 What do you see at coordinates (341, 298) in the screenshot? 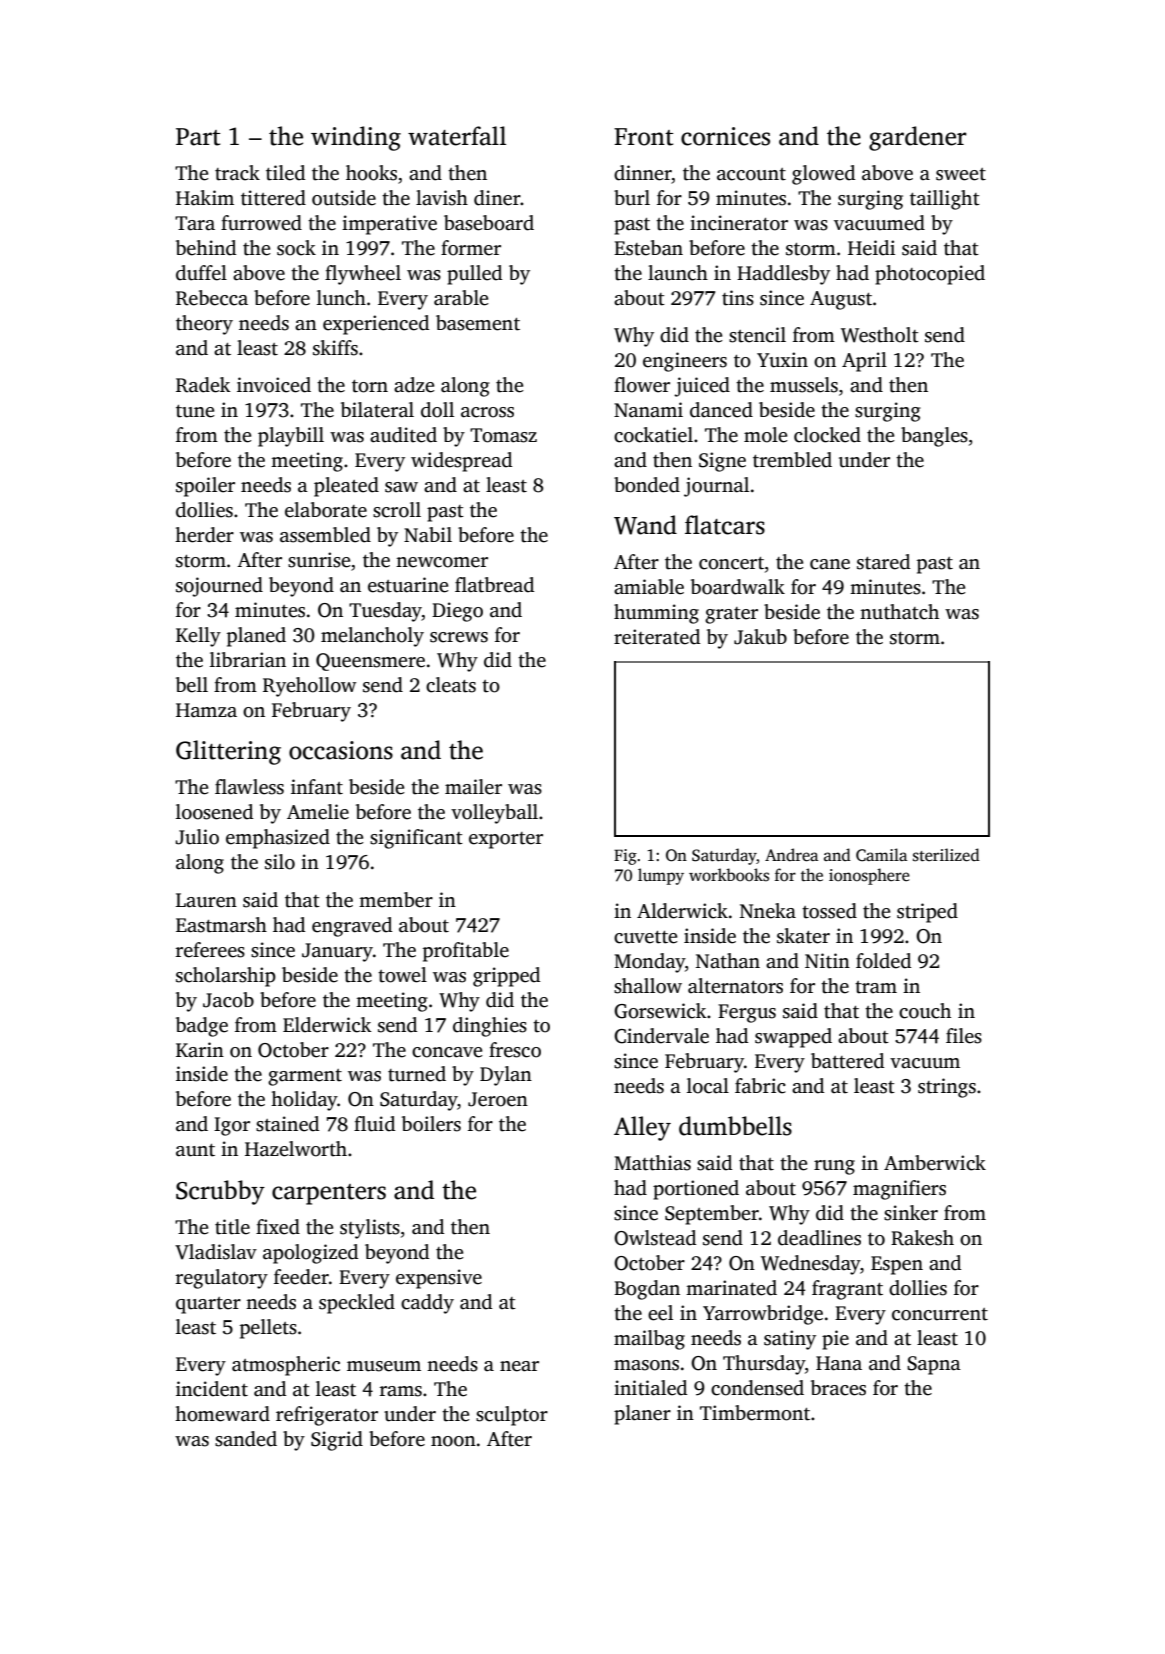
I see `lunch` at bounding box center [341, 298].
